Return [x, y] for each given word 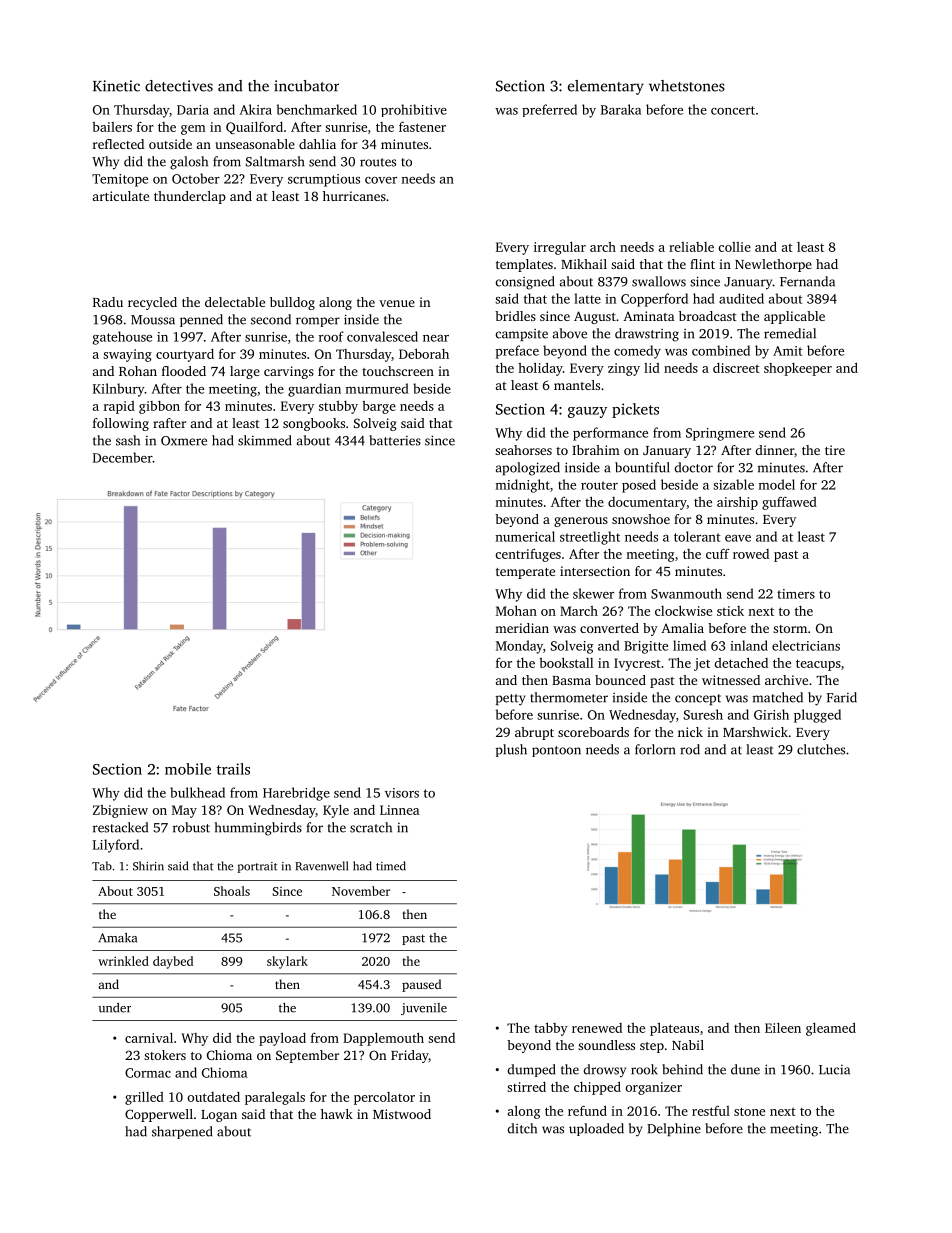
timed [391, 866]
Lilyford [116, 846]
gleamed [831, 1029]
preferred [549, 110]
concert [733, 110]
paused [421, 985]
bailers [112, 127]
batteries [395, 440]
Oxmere [184, 441]
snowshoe [641, 519]
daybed [173, 962]
